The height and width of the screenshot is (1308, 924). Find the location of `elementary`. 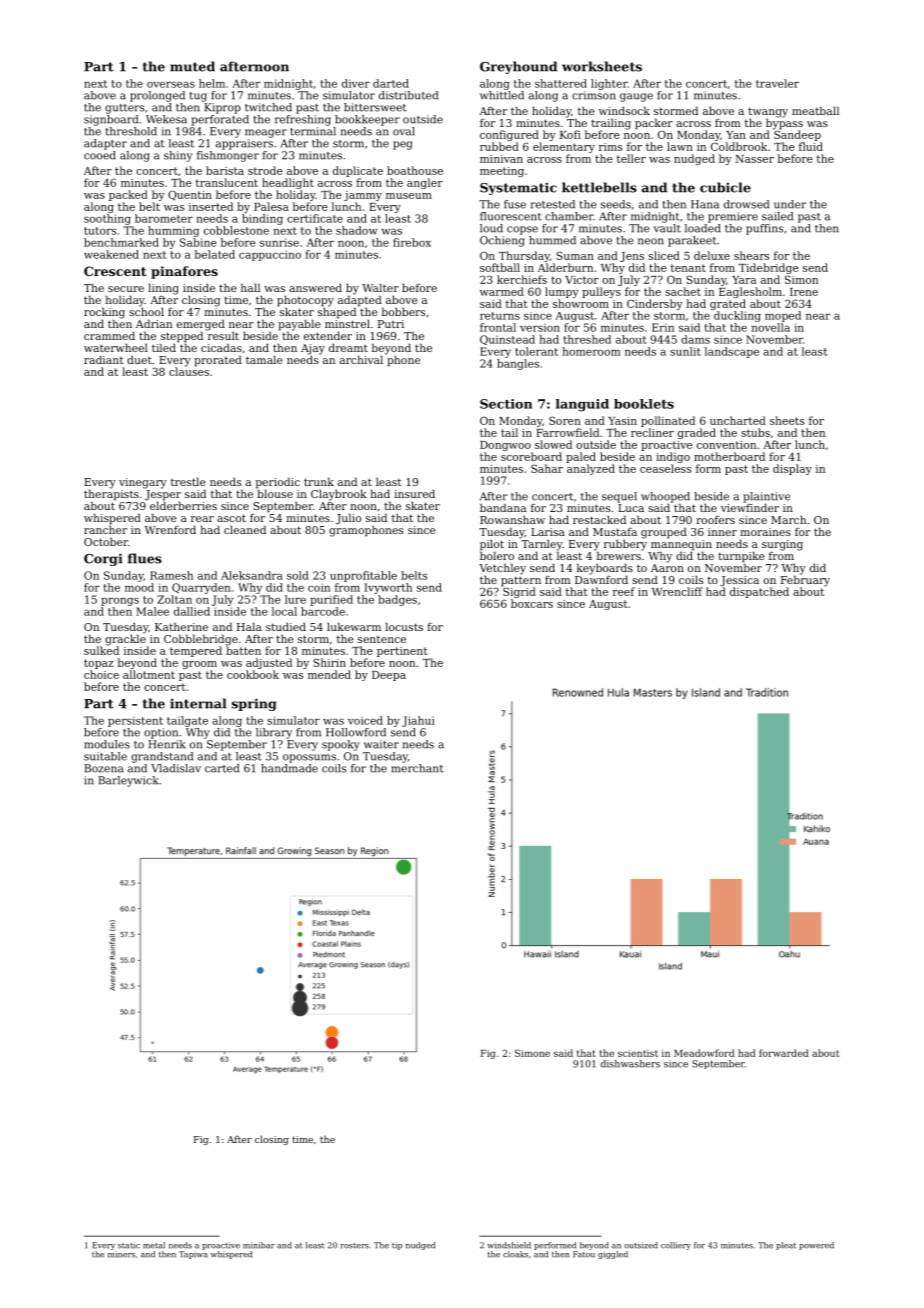

elementary is located at coordinates (564, 147).
